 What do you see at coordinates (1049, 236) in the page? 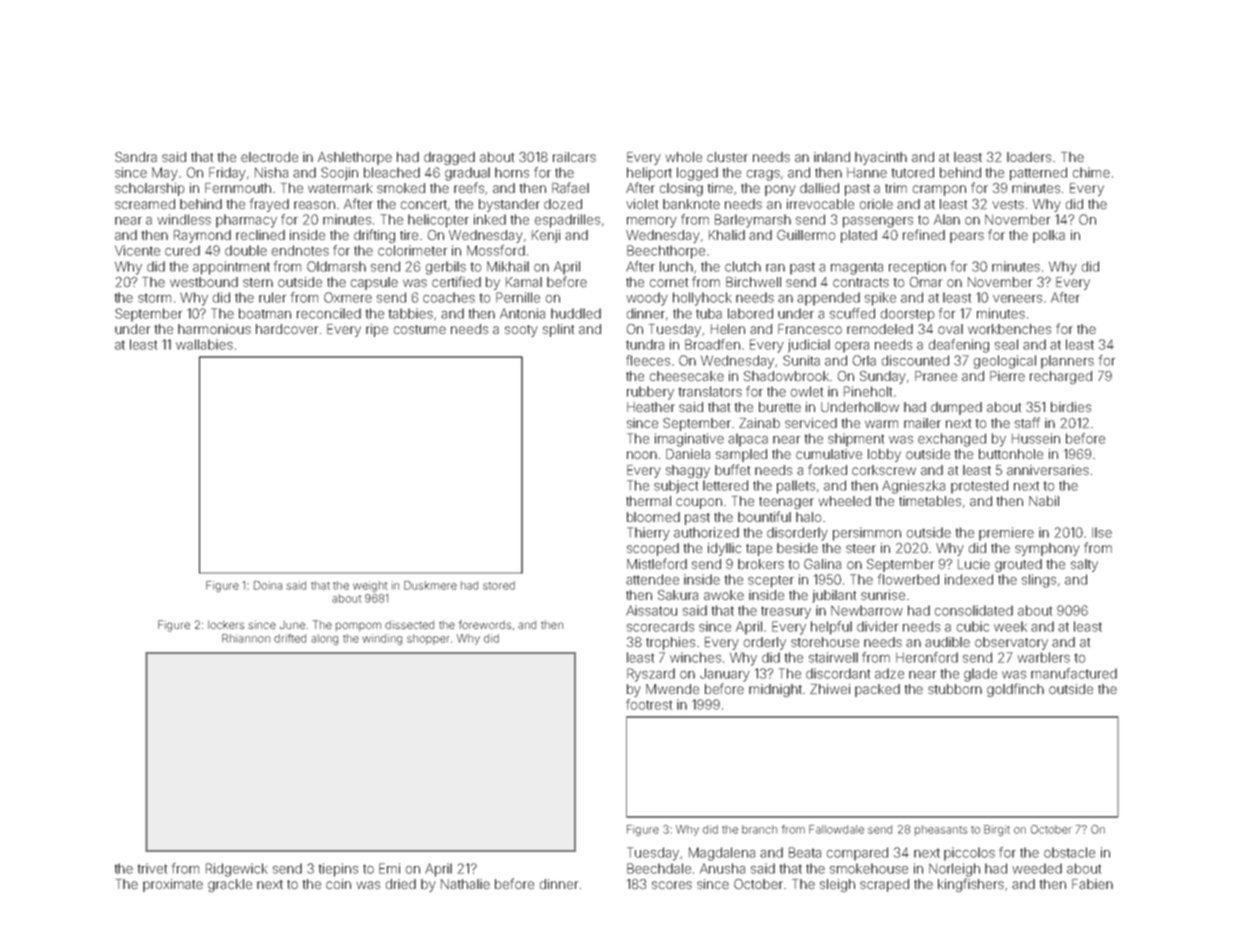
I see `polka` at bounding box center [1049, 236].
